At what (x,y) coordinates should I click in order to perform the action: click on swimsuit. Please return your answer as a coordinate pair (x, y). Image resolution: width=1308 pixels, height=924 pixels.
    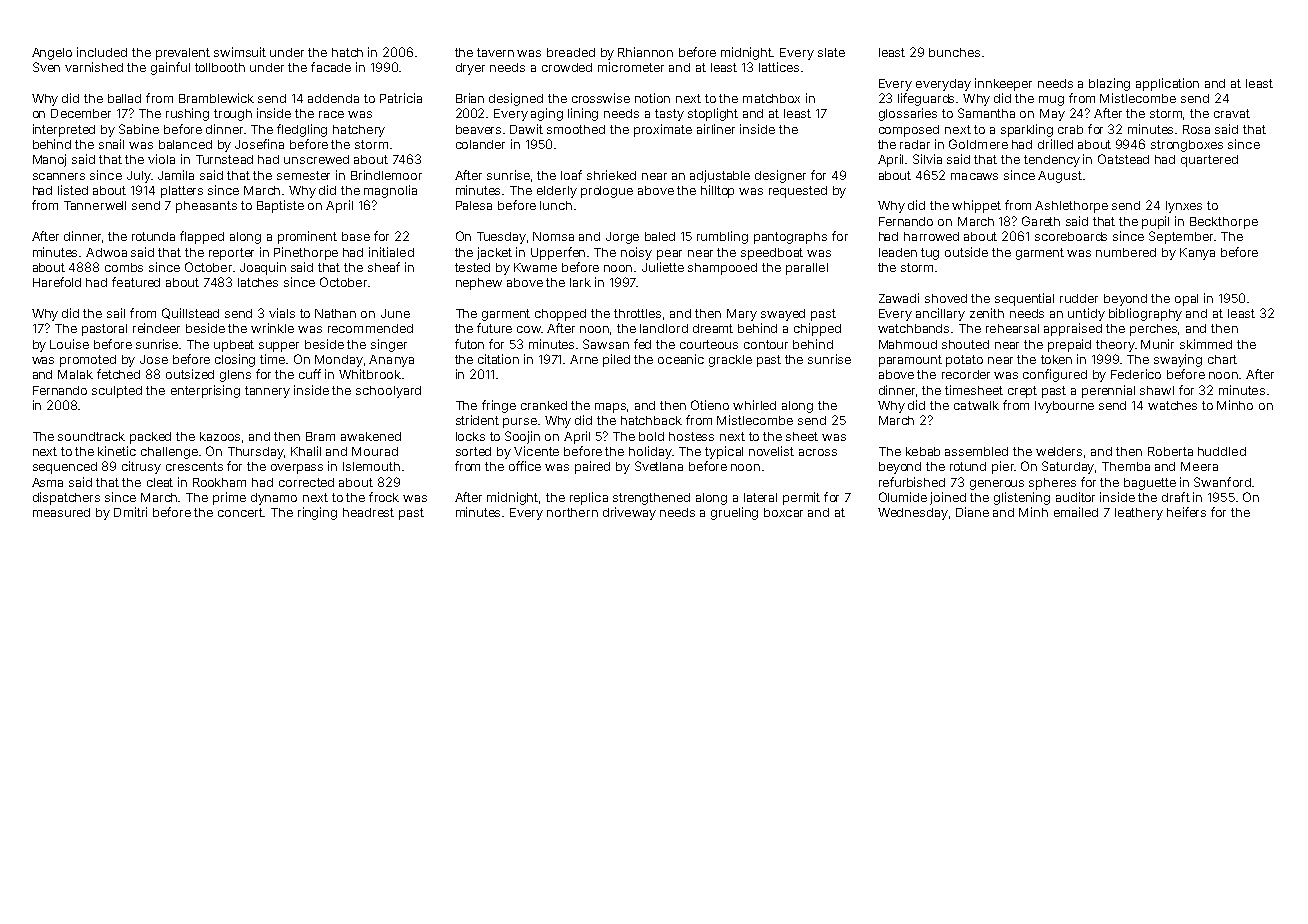
    Looking at the image, I should click on (240, 52).
